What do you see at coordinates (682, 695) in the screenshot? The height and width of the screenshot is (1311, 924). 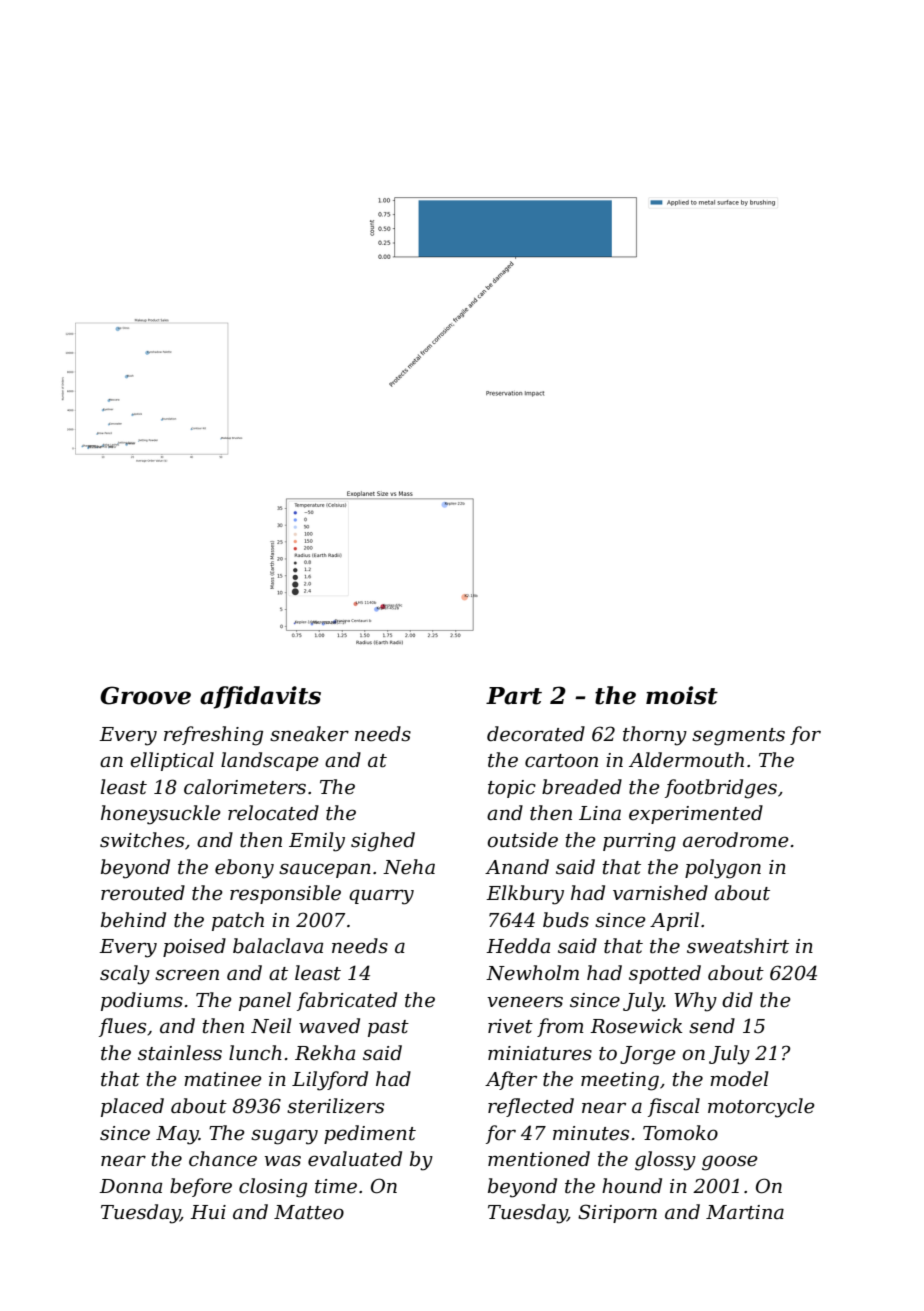 I see `moist` at bounding box center [682, 695].
